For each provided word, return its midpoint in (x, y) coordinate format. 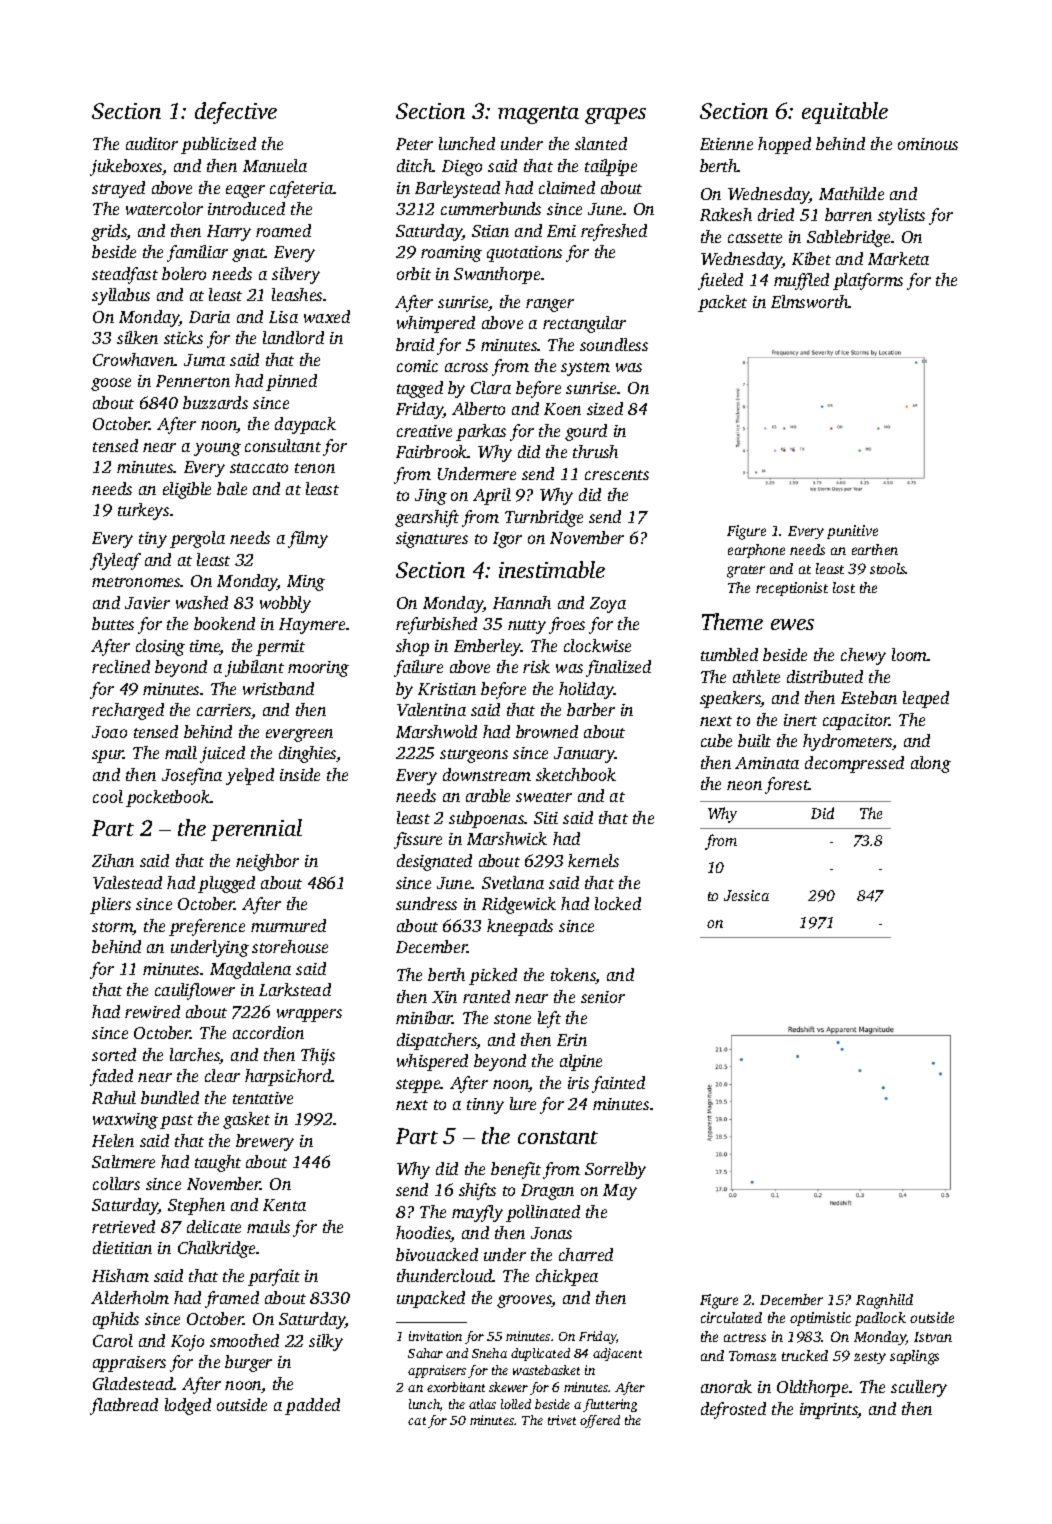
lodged (188, 1406)
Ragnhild (884, 1301)
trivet (562, 1420)
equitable (845, 113)
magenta (538, 115)
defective (236, 113)
